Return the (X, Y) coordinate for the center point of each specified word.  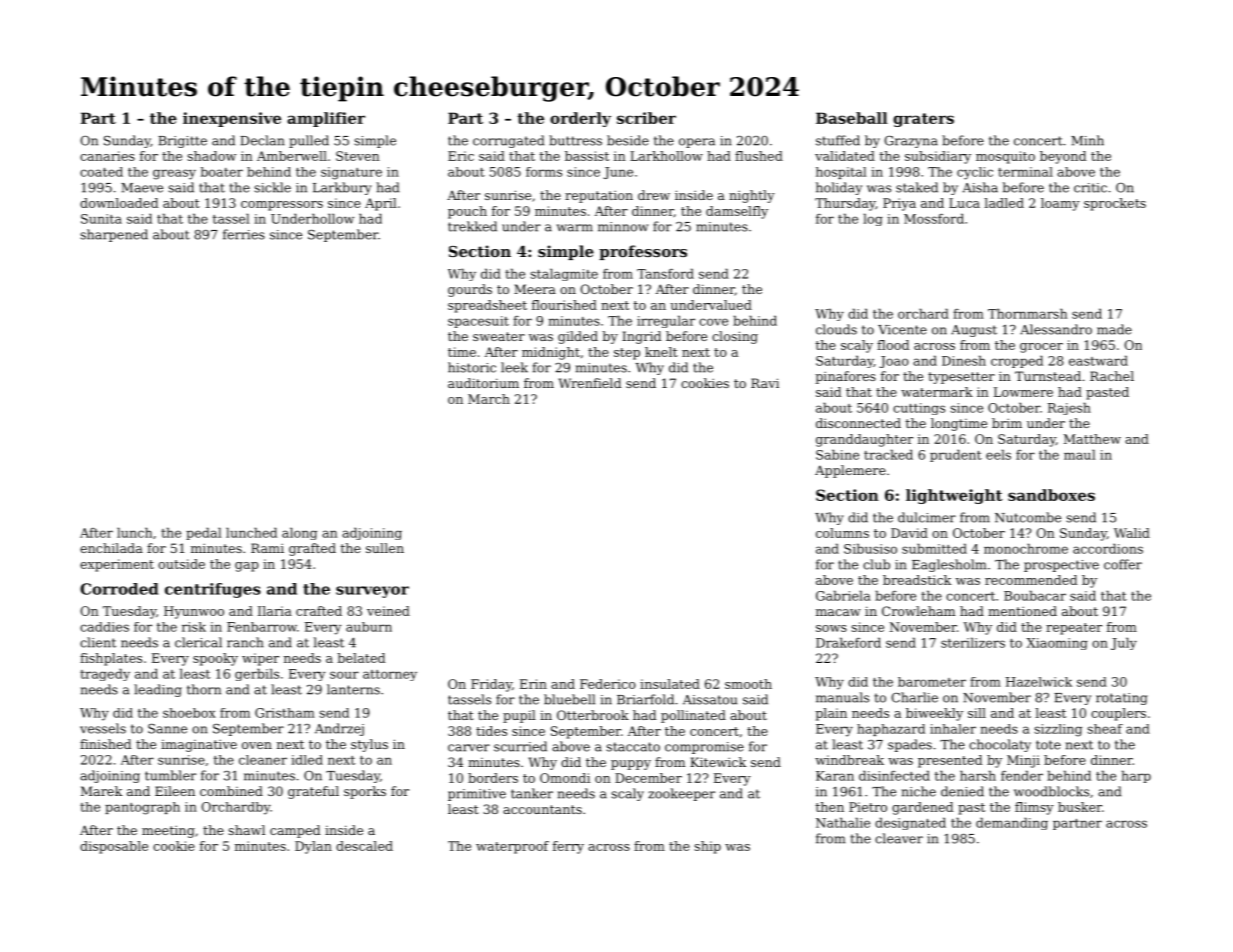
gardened (922, 808)
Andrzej (339, 729)
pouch (467, 212)
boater (222, 172)
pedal (203, 533)
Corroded (119, 589)
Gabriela (843, 595)
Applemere (850, 471)
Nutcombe (1028, 517)
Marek (101, 791)
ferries (244, 234)
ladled (1004, 203)
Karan (835, 776)
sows (831, 628)
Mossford (934, 218)
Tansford (665, 273)
